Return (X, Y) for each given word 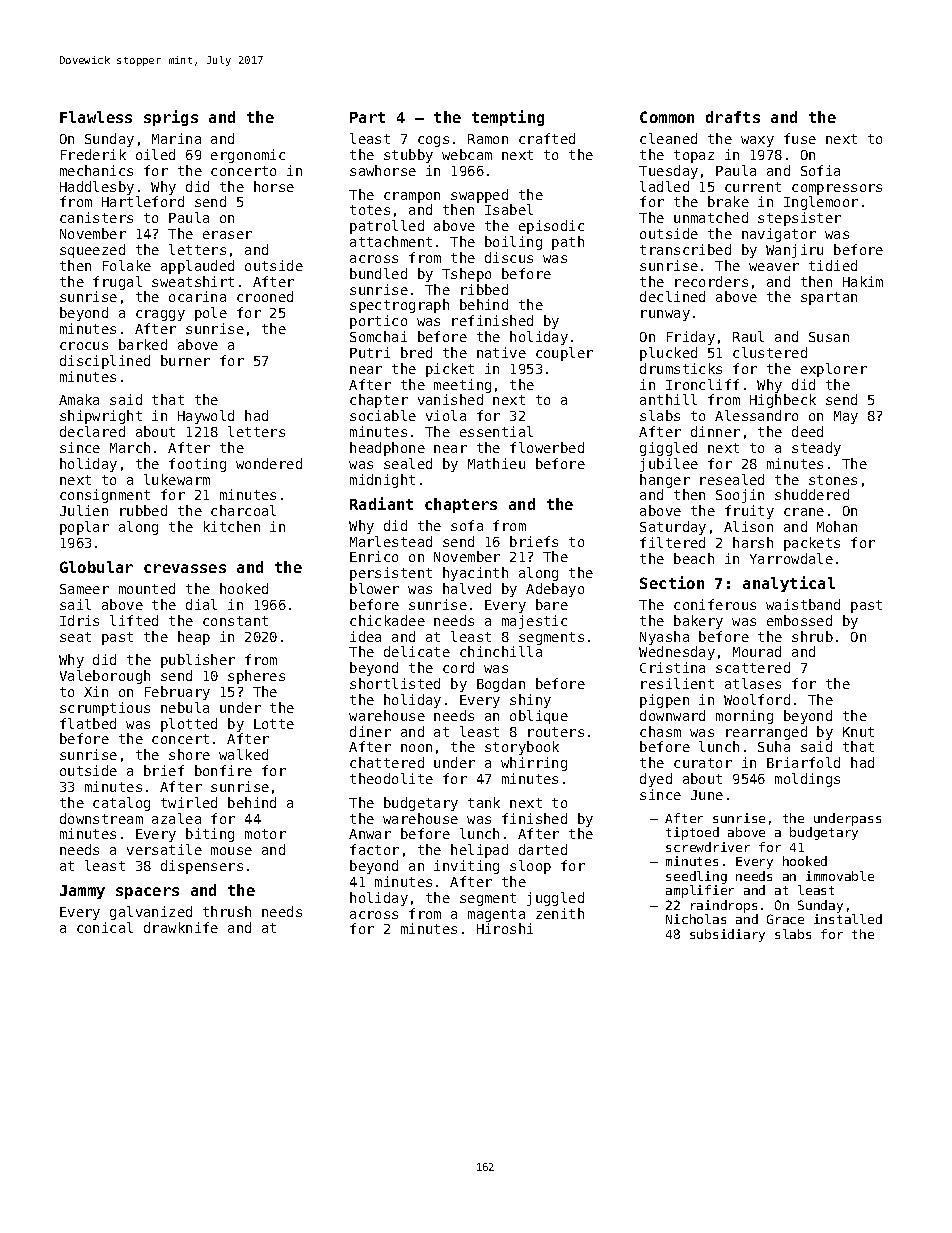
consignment (105, 496)
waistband (803, 604)
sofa (467, 525)
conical (105, 927)
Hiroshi (505, 928)
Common (667, 117)
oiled (155, 154)
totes (370, 210)
